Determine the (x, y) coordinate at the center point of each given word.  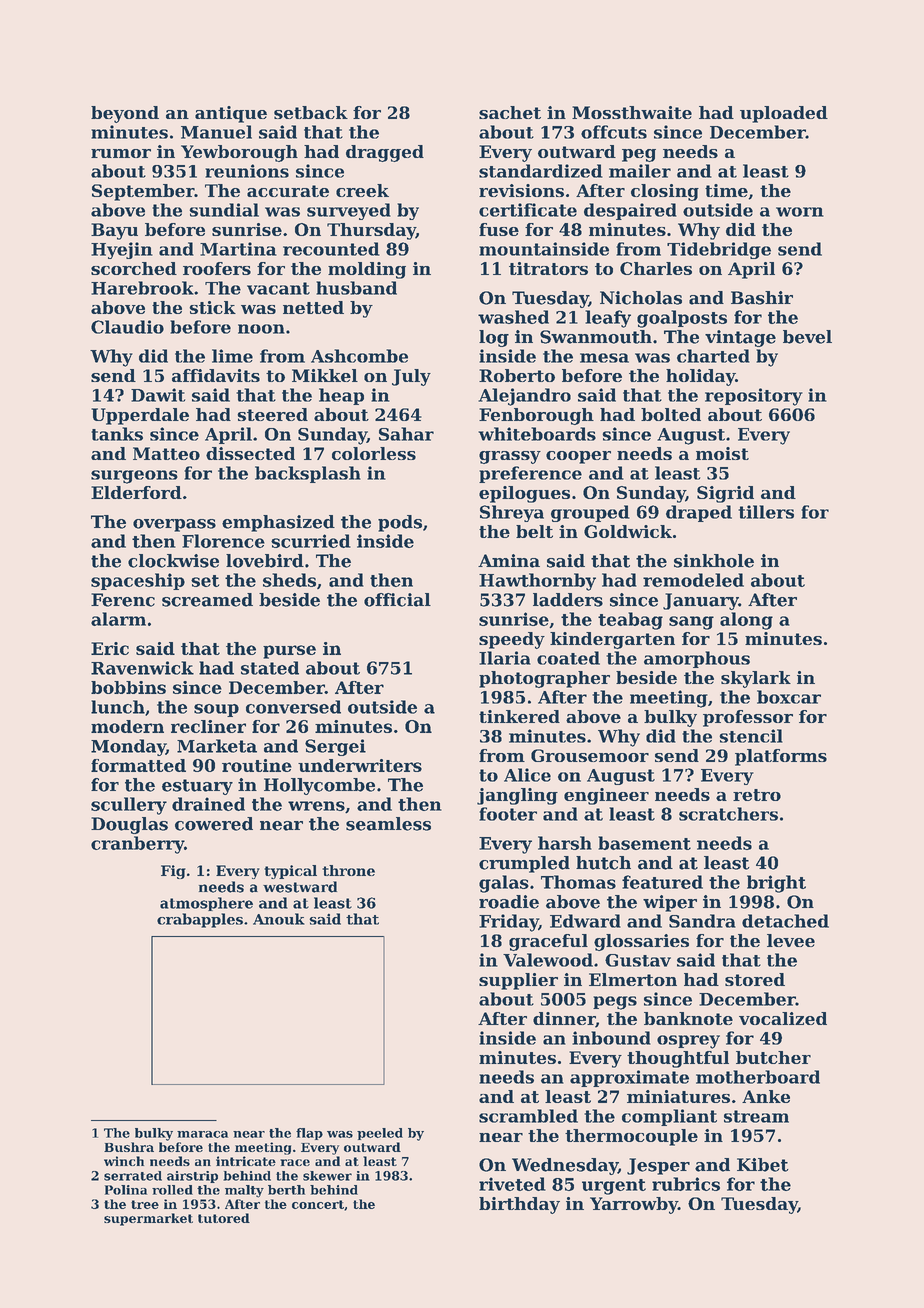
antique (231, 114)
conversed (293, 707)
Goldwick (628, 531)
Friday (509, 923)
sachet (510, 112)
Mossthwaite (632, 112)
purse (289, 652)
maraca (202, 1134)
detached (785, 921)
